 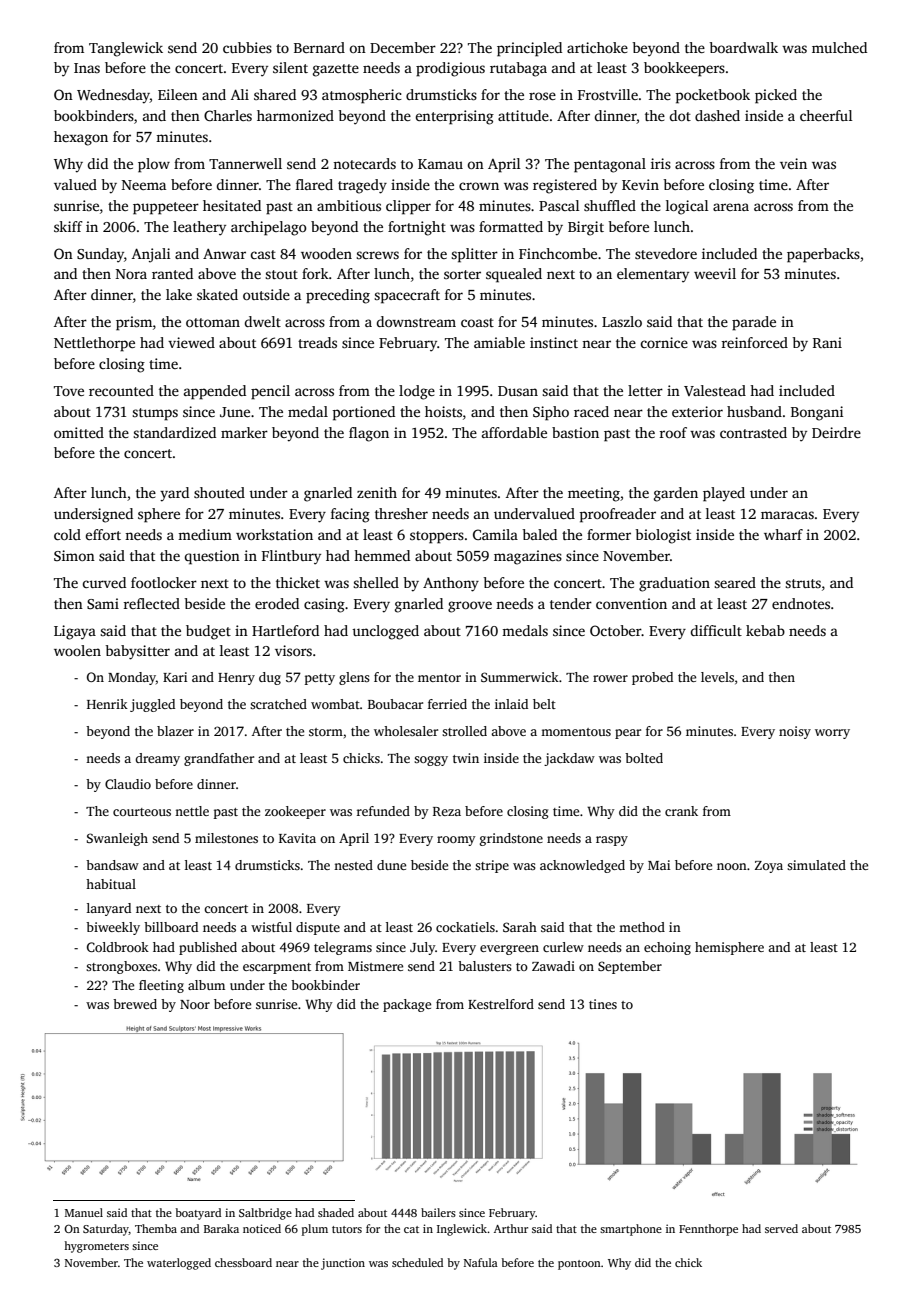 I want to click on Dusan, so click(x=518, y=391).
